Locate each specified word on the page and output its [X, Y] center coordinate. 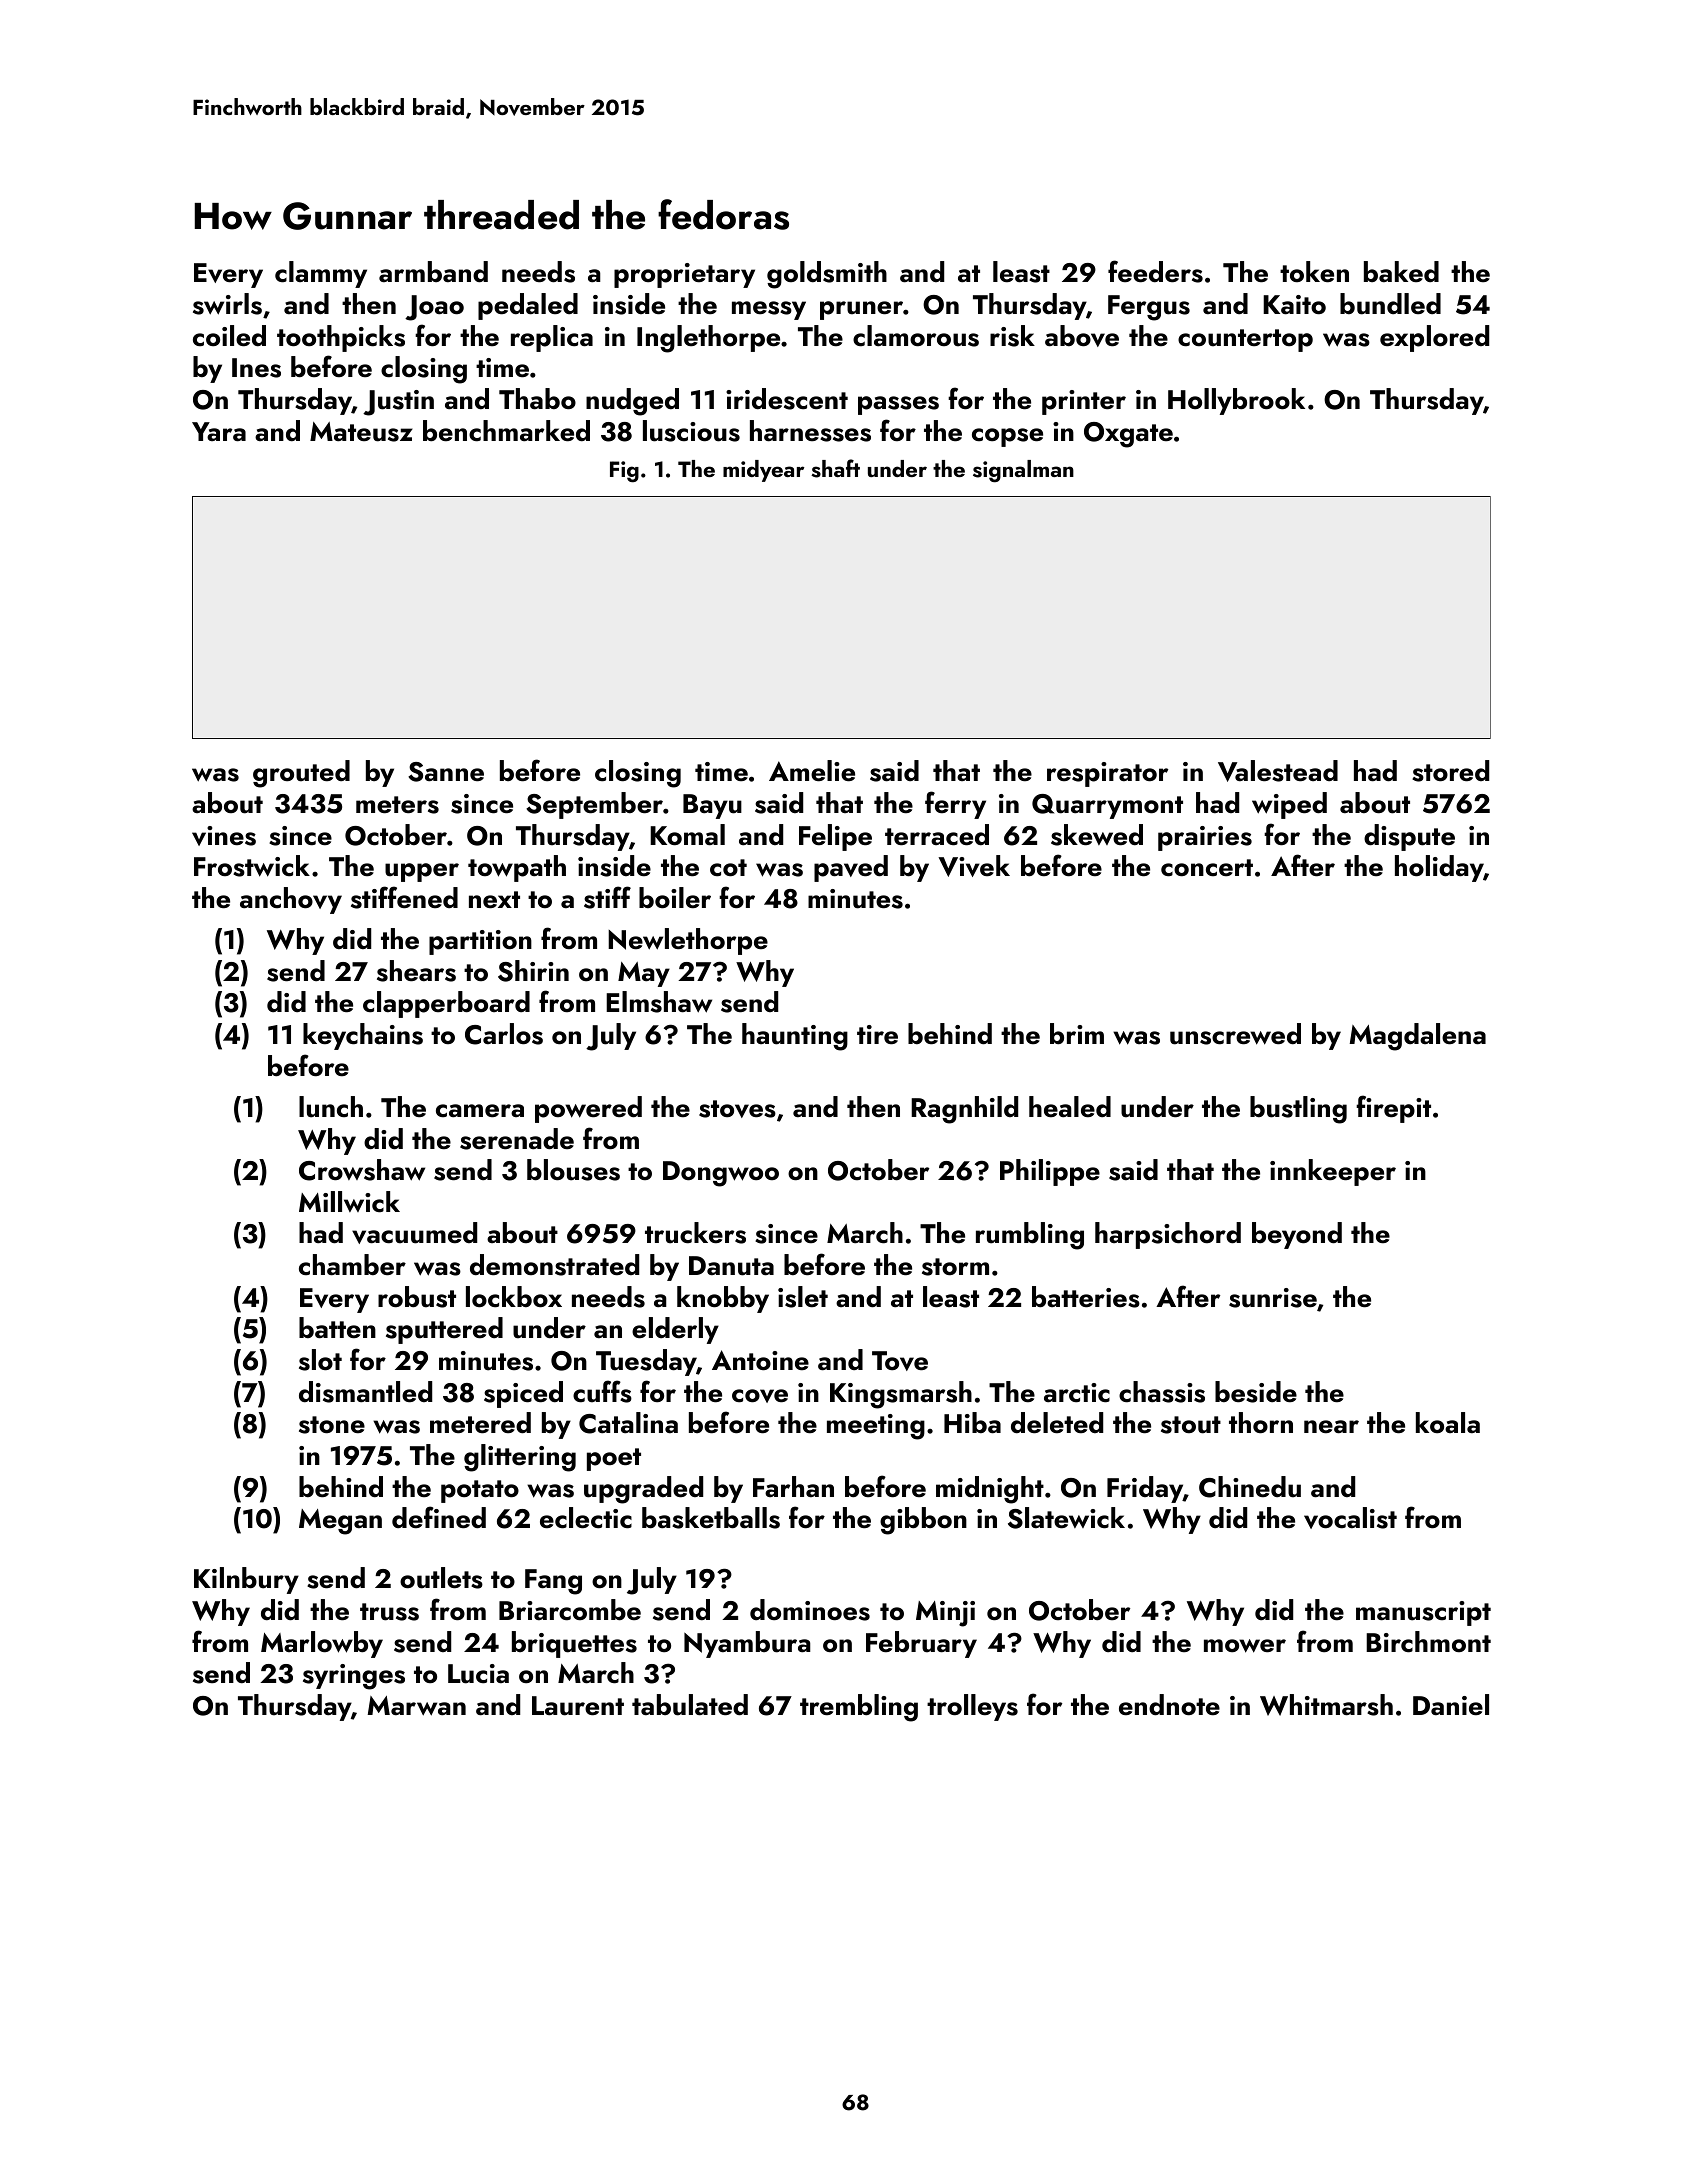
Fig [624, 472]
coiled [229, 336]
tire [877, 1035]
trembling [859, 1708]
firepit [1393, 1109]
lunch [331, 1107]
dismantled [365, 1392]
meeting [876, 1427]
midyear [763, 471]
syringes [354, 1677]
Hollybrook [1236, 401]
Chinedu [1250, 1487]
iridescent [787, 399]
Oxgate [1128, 435]
